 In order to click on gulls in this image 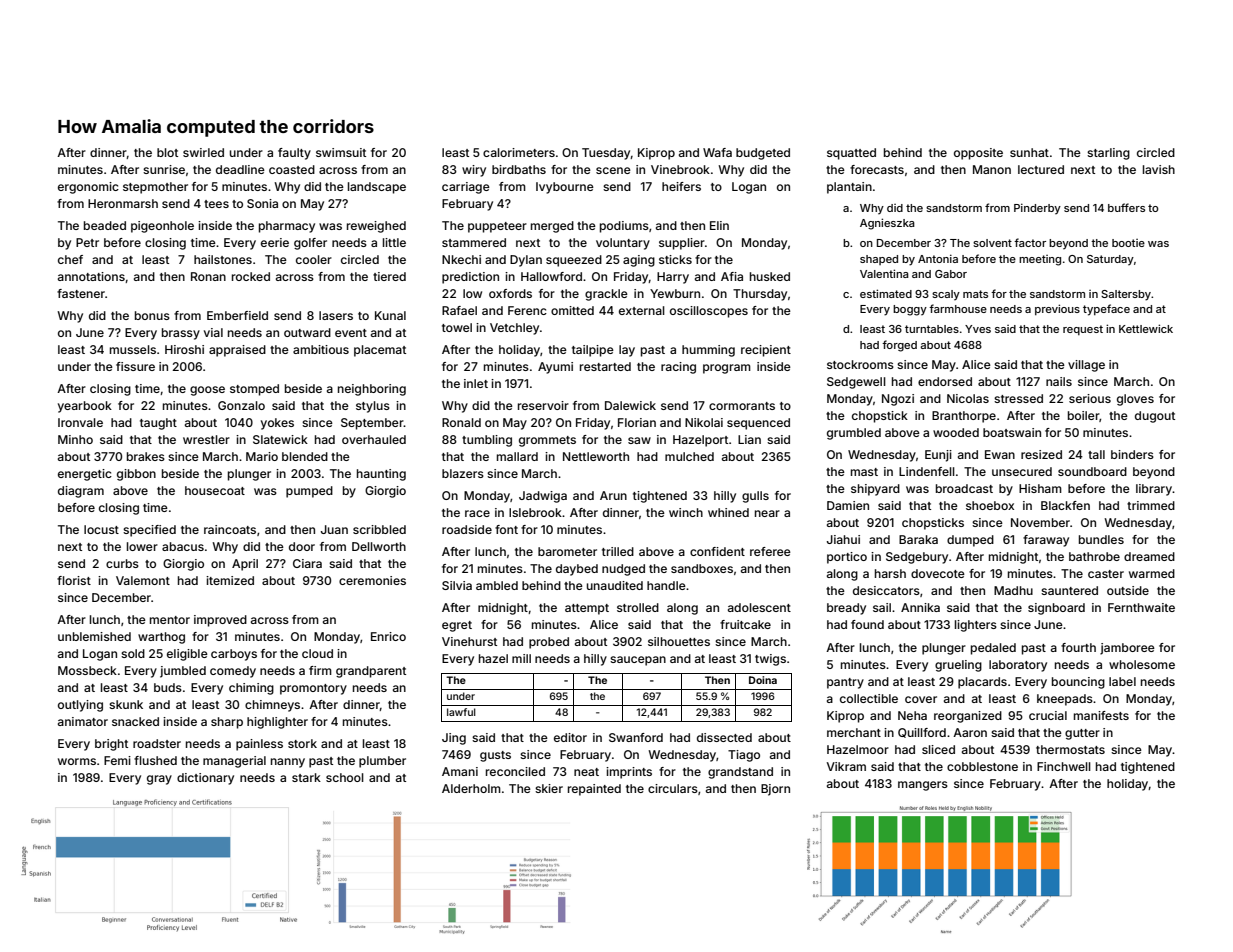, I will do `click(755, 497)`.
